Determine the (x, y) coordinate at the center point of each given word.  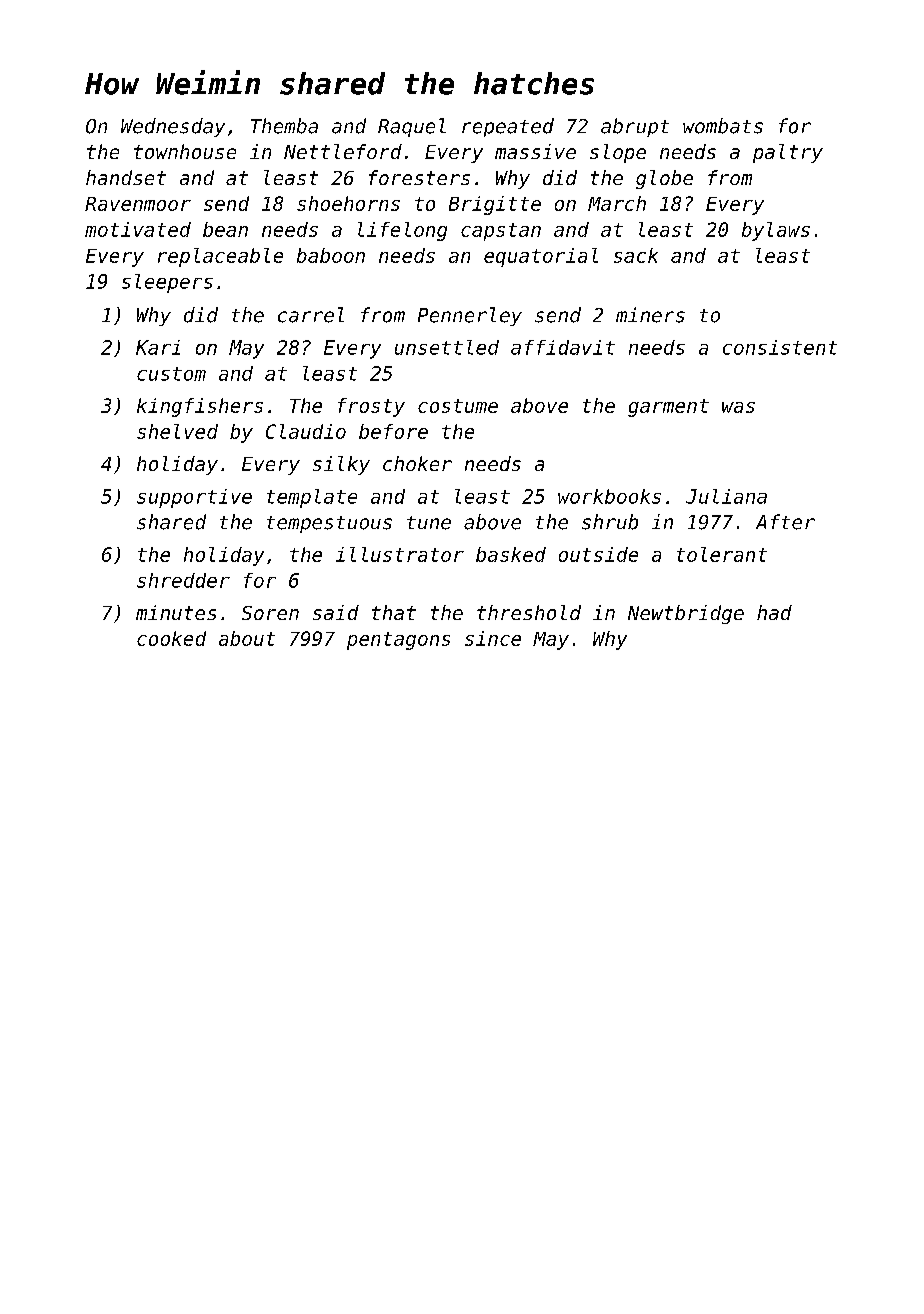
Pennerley (470, 316)
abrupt (635, 127)
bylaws (776, 231)
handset (126, 177)
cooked (171, 638)
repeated (508, 127)
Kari (158, 347)
